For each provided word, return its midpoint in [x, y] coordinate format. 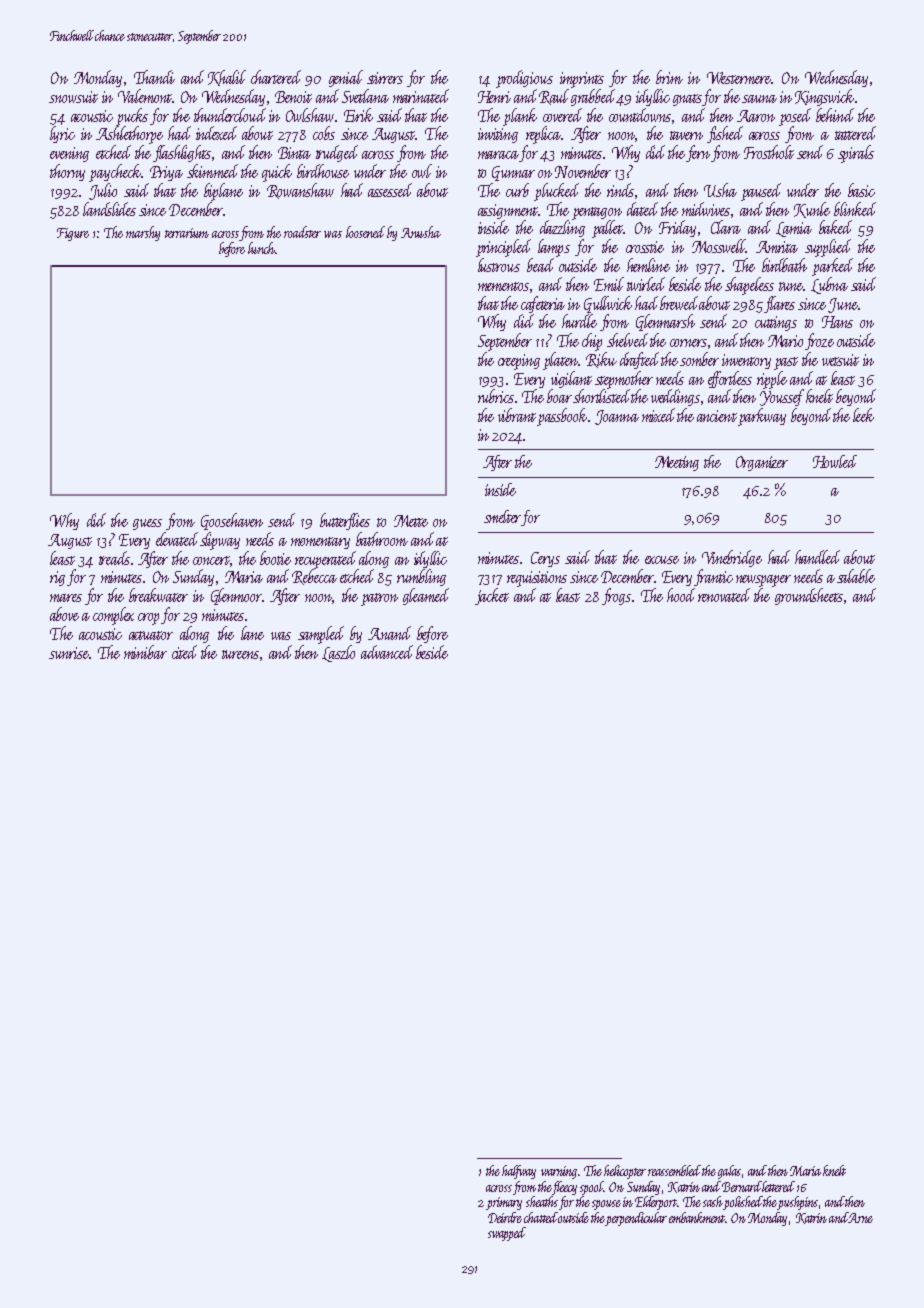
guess [147, 524]
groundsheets [809, 596]
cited [184, 652]
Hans [837, 322]
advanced [387, 652]
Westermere [739, 78]
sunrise [69, 653]
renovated [724, 595]
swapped [507, 1234]
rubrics [496, 396]
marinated [421, 96]
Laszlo [338, 653]
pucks [132, 117]
